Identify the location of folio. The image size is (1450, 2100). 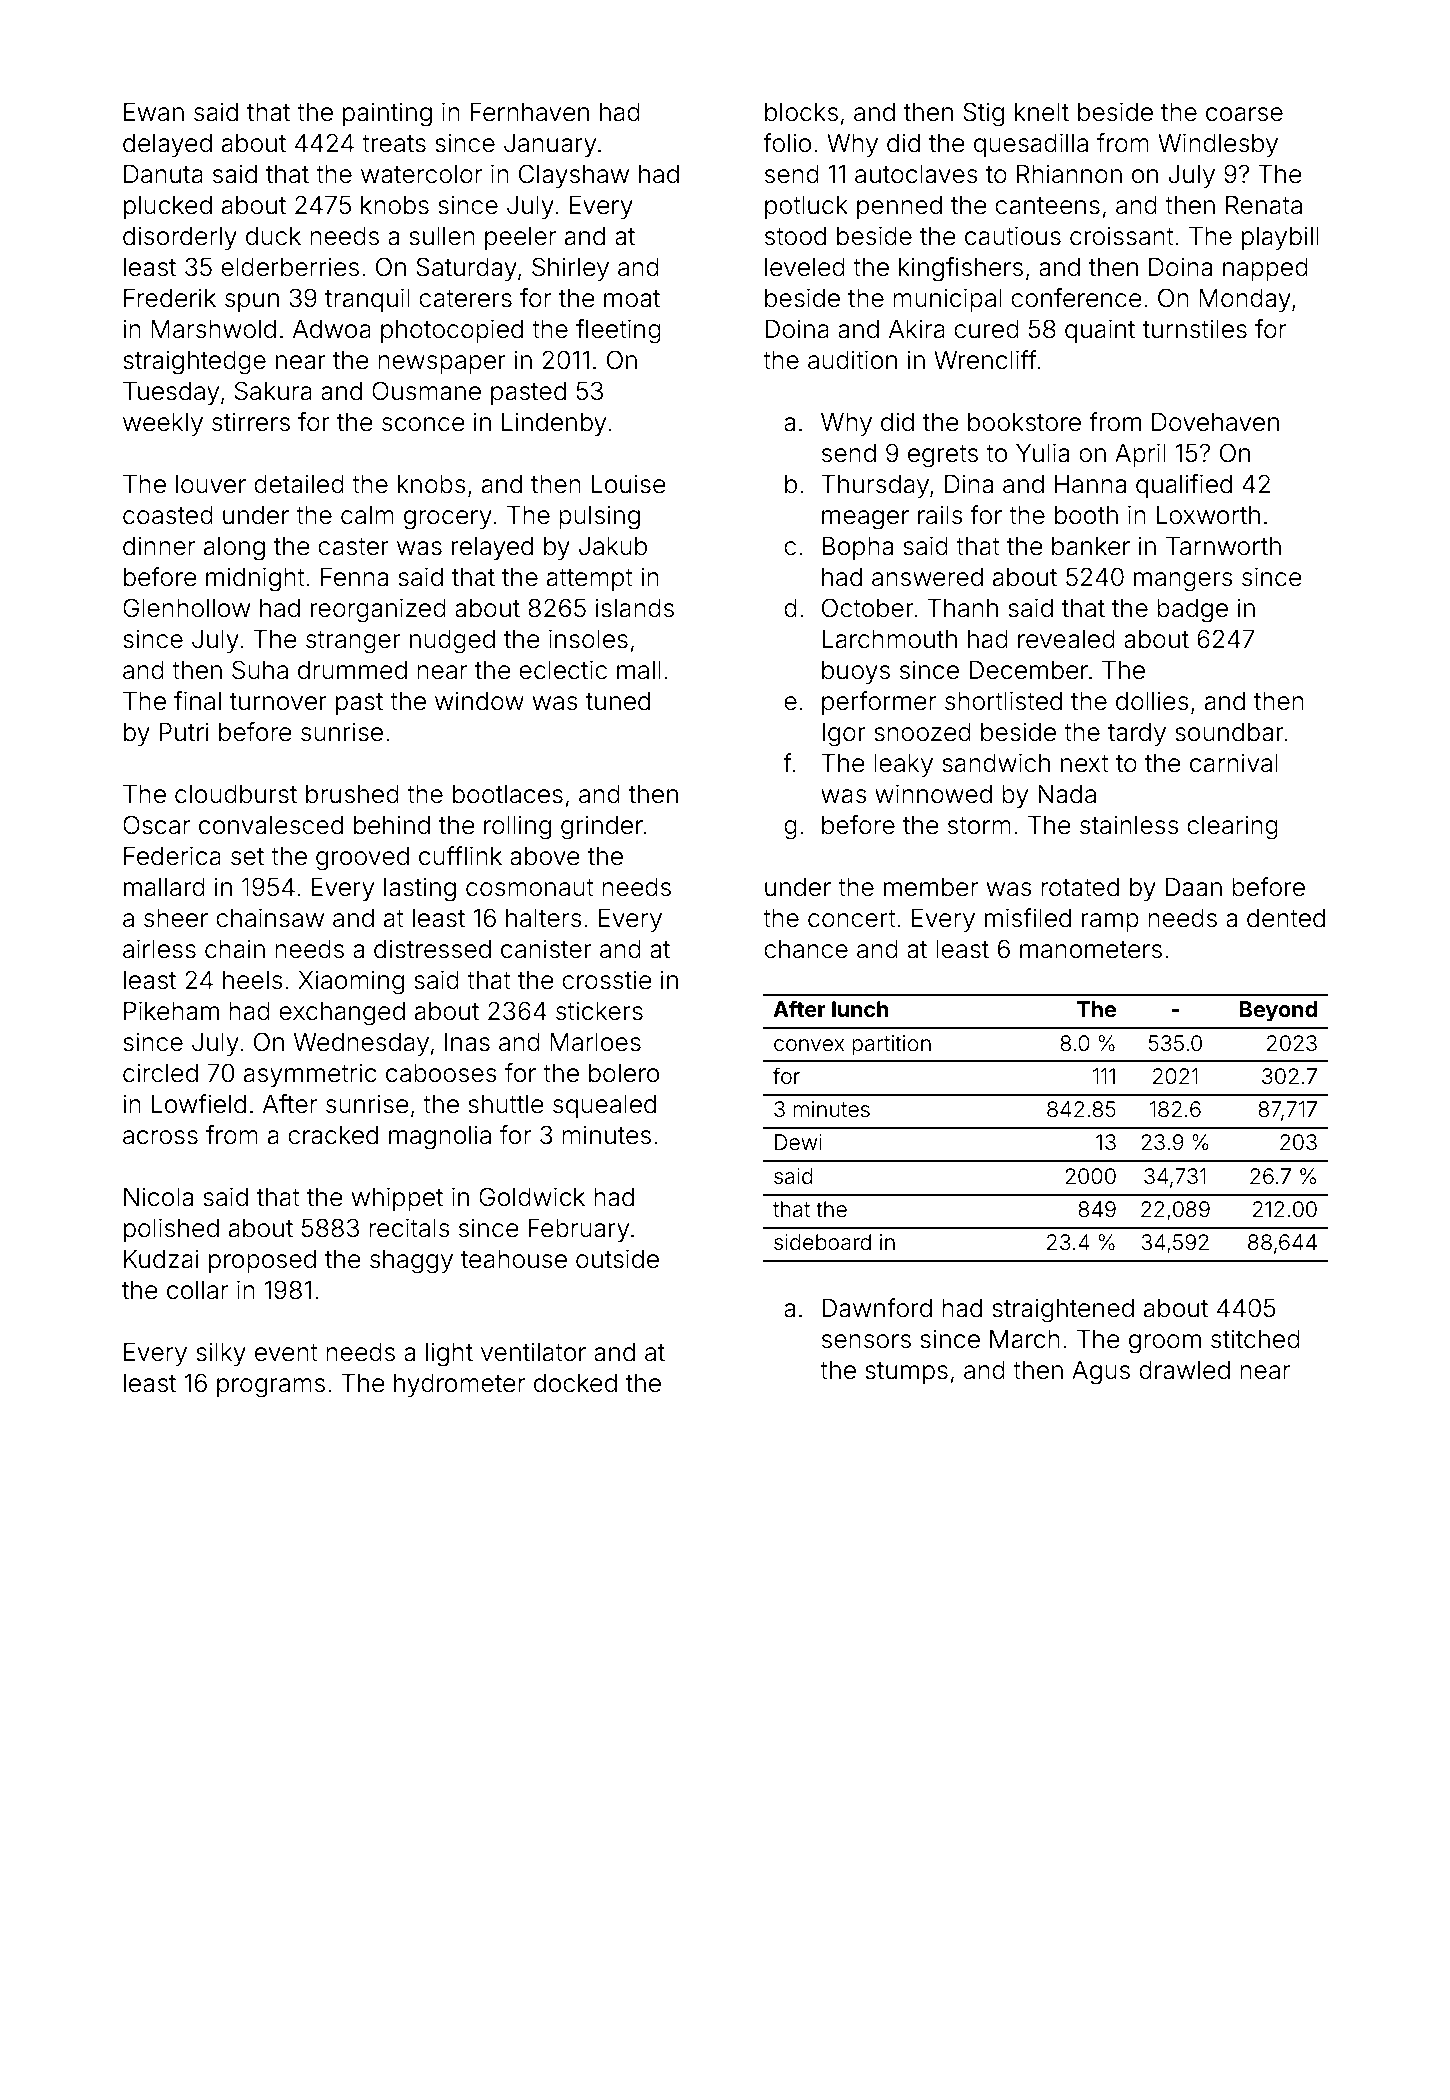
(787, 143).
